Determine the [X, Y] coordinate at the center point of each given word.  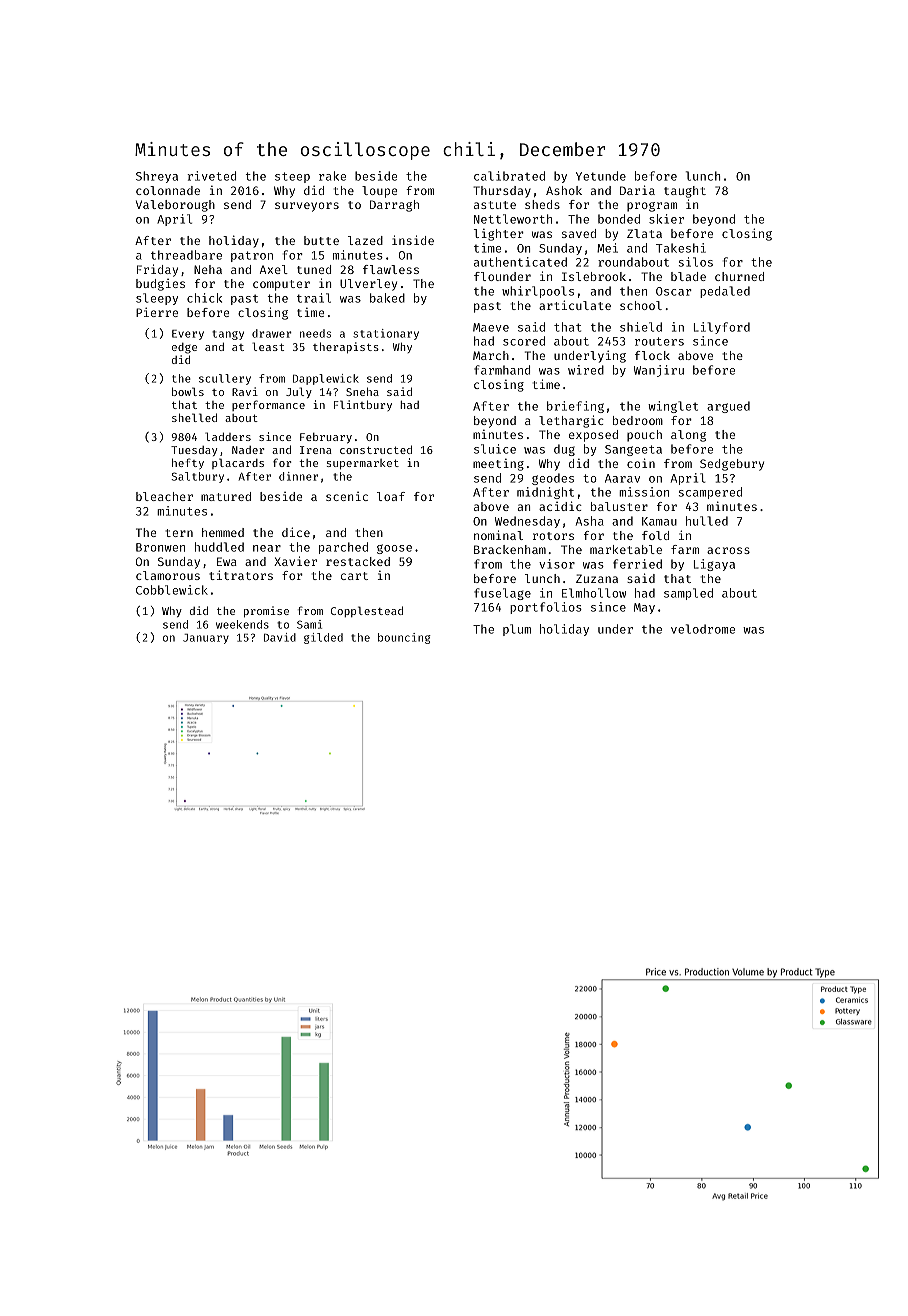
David [280, 637]
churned [739, 276]
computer [281, 285]
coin [641, 463]
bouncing [404, 638]
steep [292, 177]
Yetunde [601, 176]
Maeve [491, 327]
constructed [376, 449]
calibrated [509, 176]
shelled [194, 417]
